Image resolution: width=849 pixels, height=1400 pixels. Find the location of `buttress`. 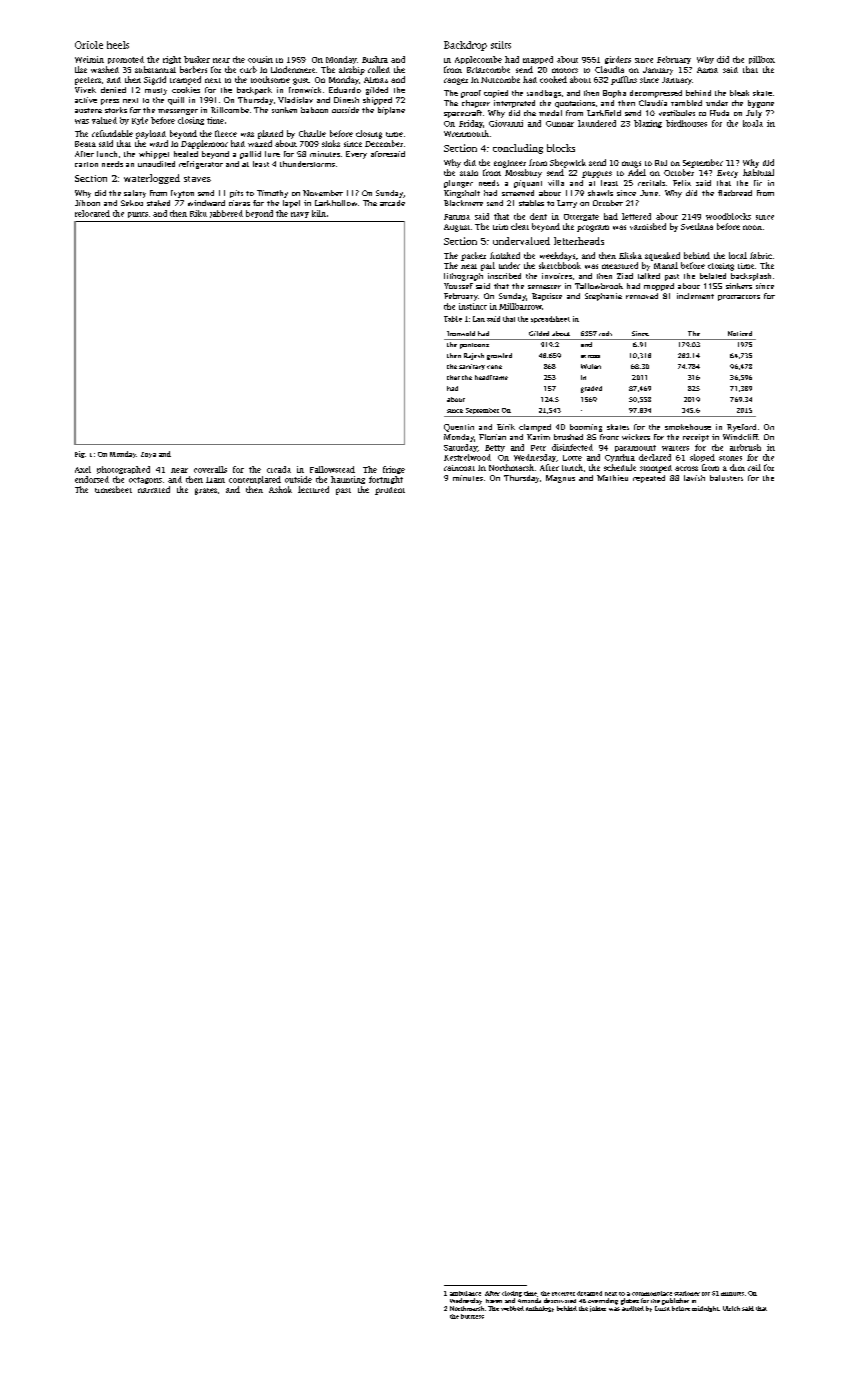

buttress is located at coordinates (472, 1316).
